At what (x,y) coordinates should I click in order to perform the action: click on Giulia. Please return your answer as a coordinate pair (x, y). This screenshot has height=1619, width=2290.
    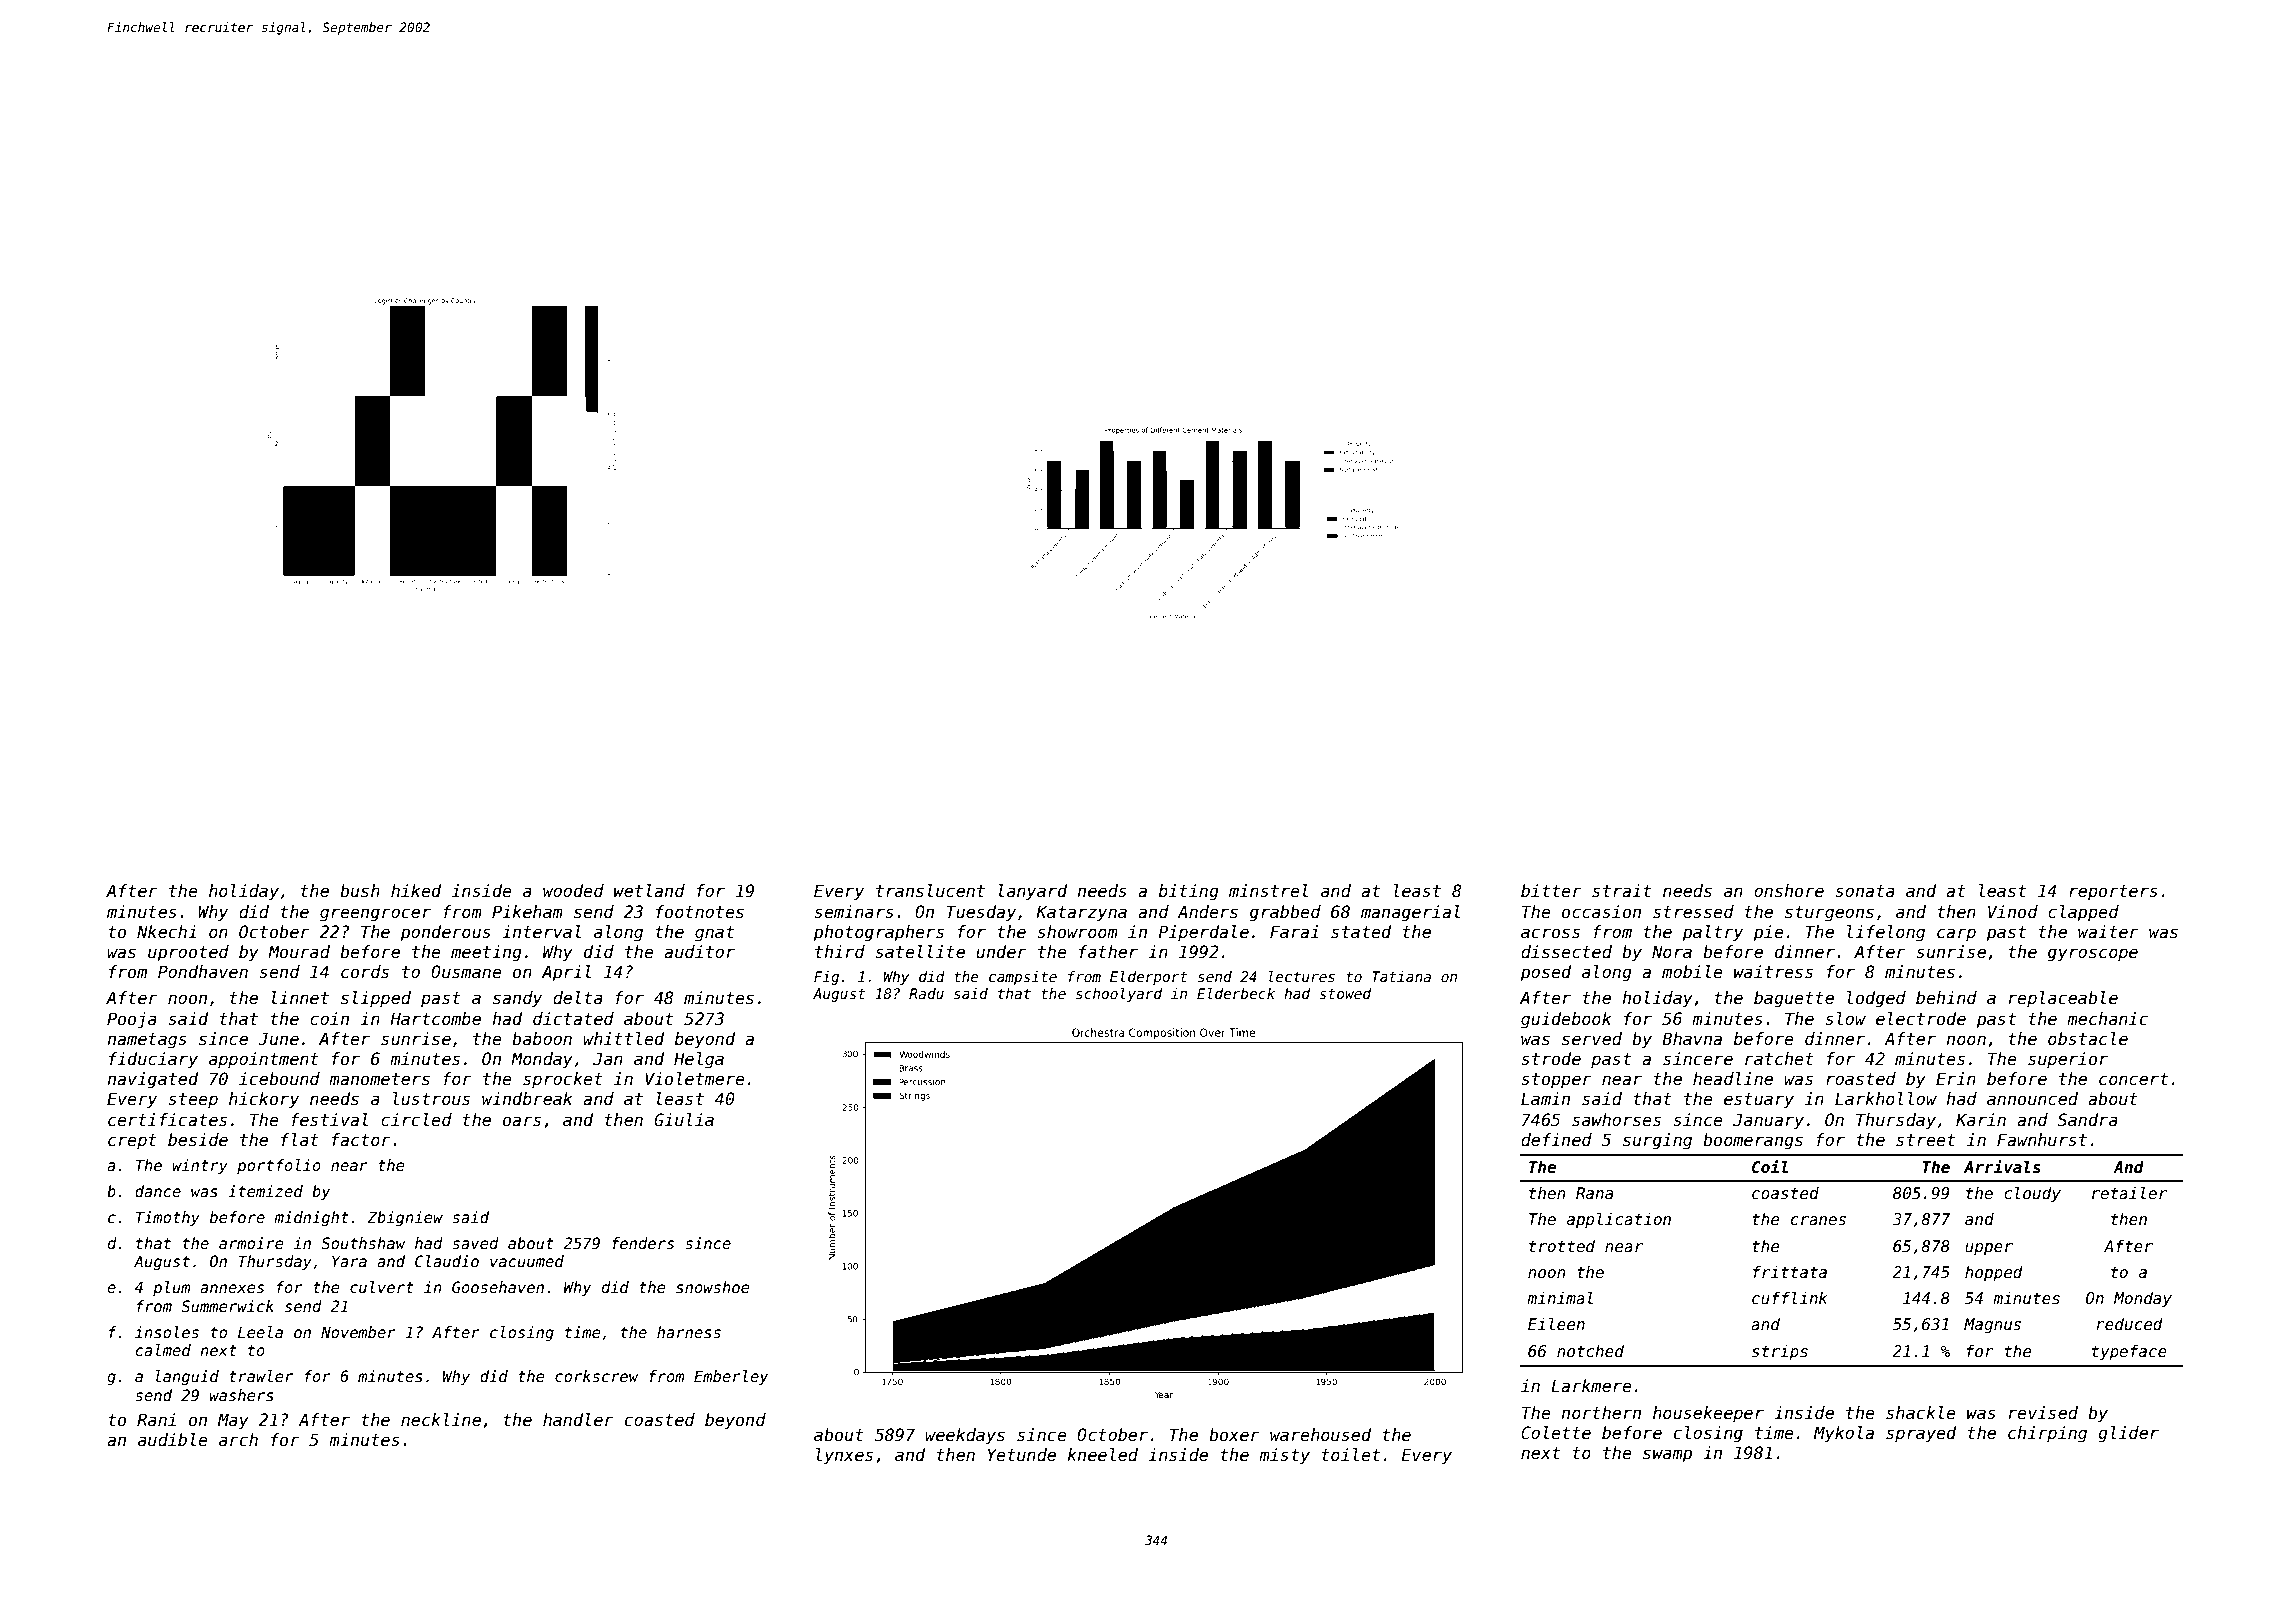
    Looking at the image, I should click on (684, 1120).
